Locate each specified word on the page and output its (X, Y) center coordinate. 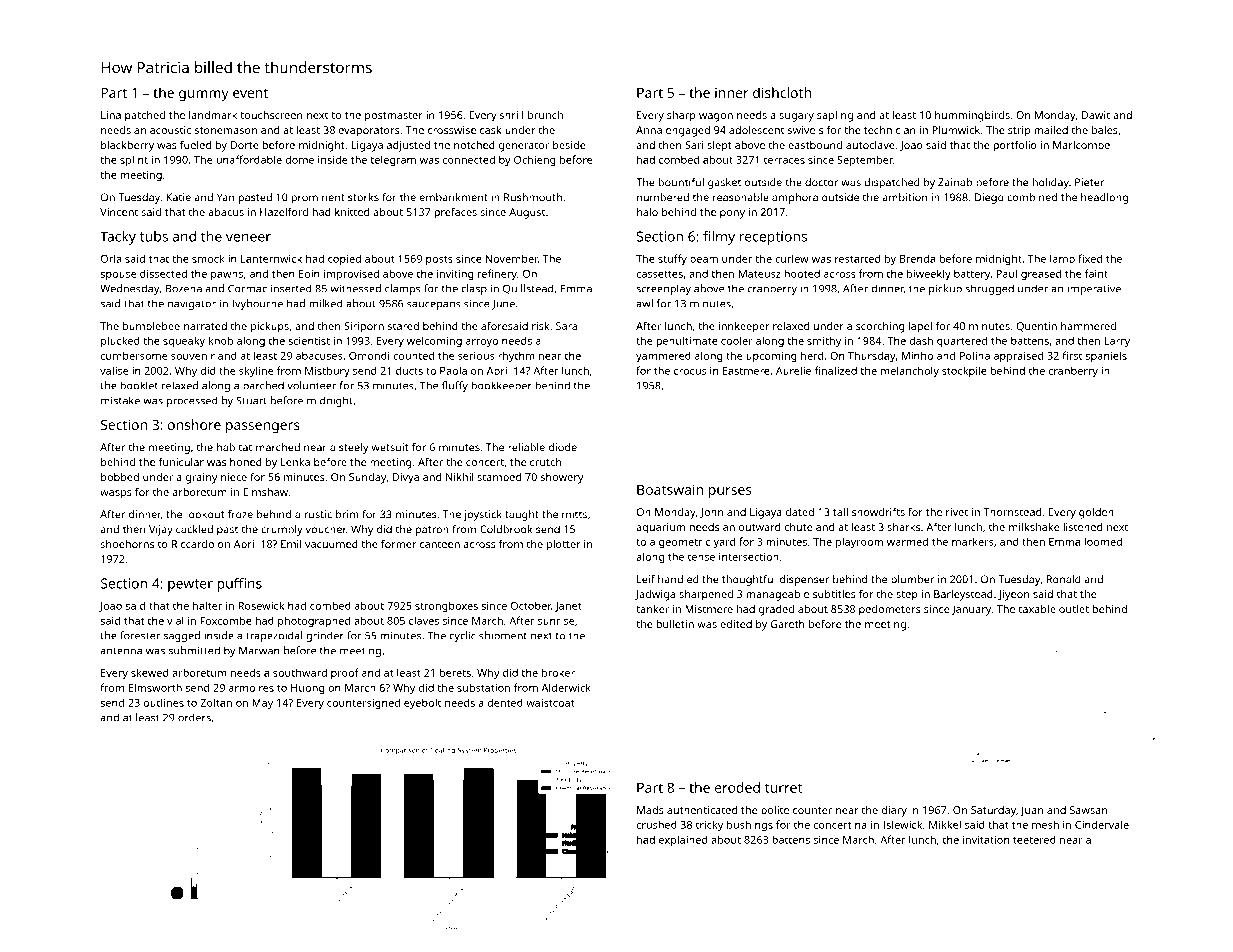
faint (1096, 273)
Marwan (259, 650)
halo (647, 212)
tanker (652, 609)
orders (194, 717)
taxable (1037, 608)
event (250, 93)
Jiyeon (1013, 595)
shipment (503, 636)
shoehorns (127, 544)
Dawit (1096, 115)
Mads (650, 810)
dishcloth (782, 92)
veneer (248, 238)
